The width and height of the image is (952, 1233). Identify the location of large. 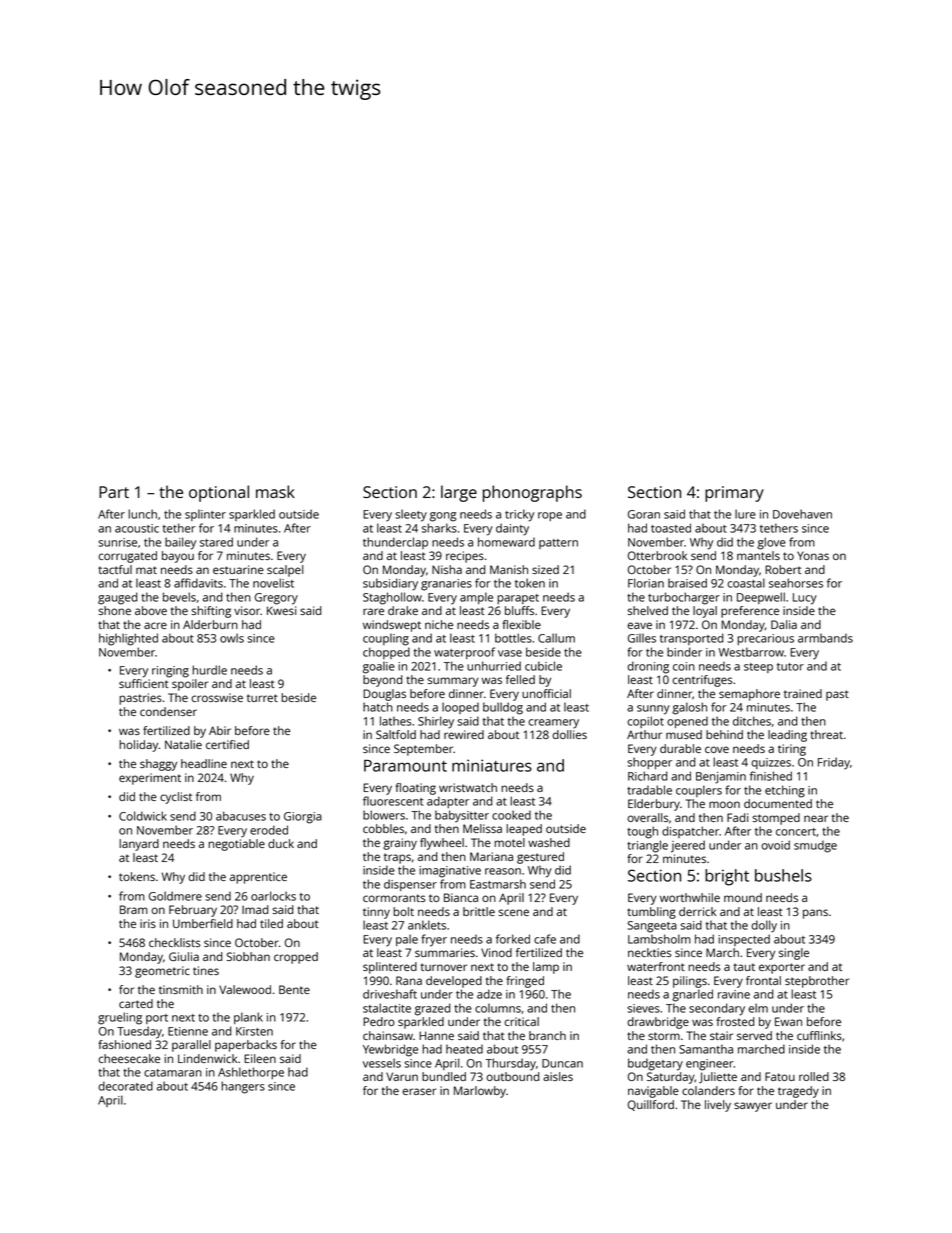
(459, 493).
